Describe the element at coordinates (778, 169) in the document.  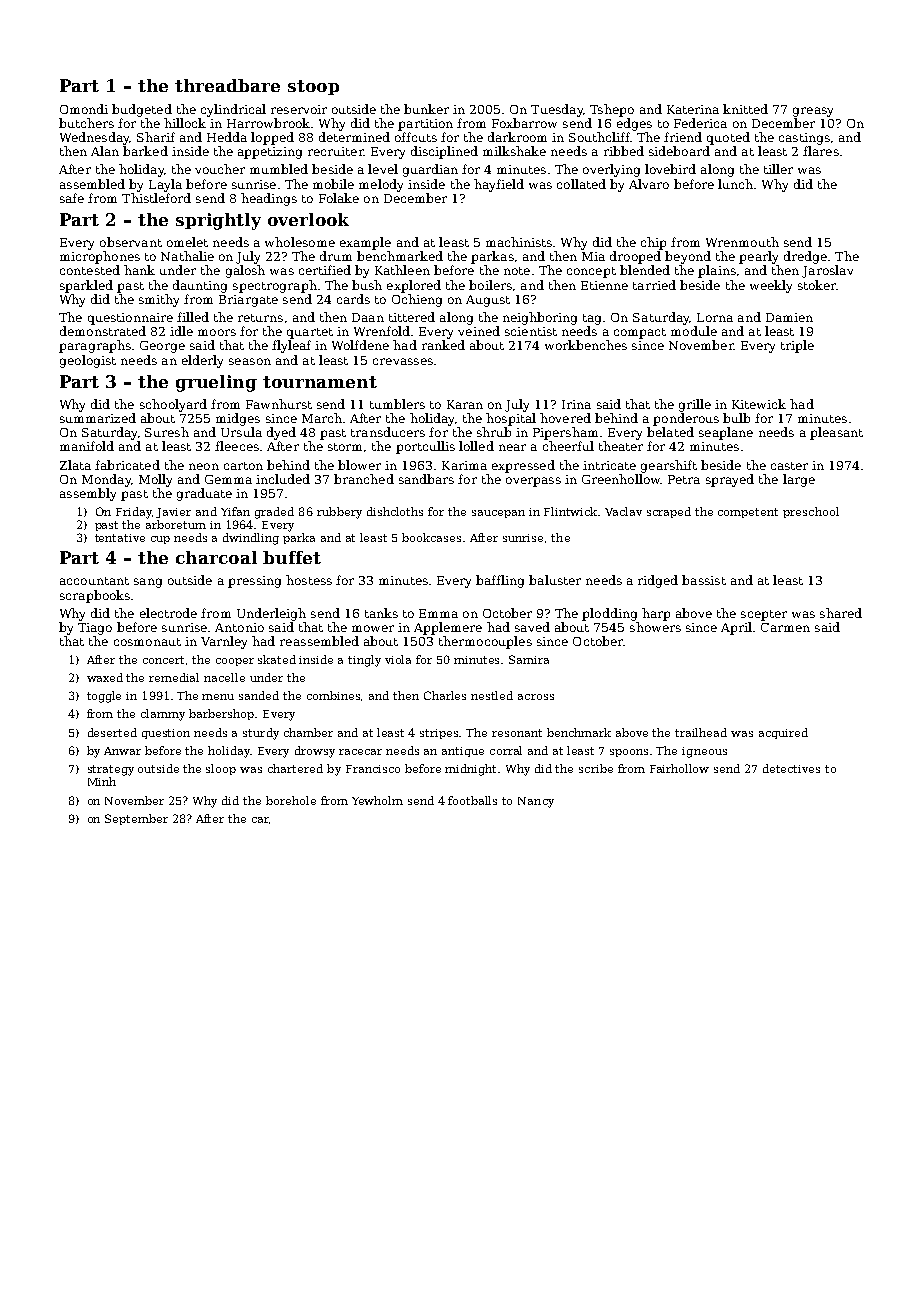
I see `tiller` at that location.
